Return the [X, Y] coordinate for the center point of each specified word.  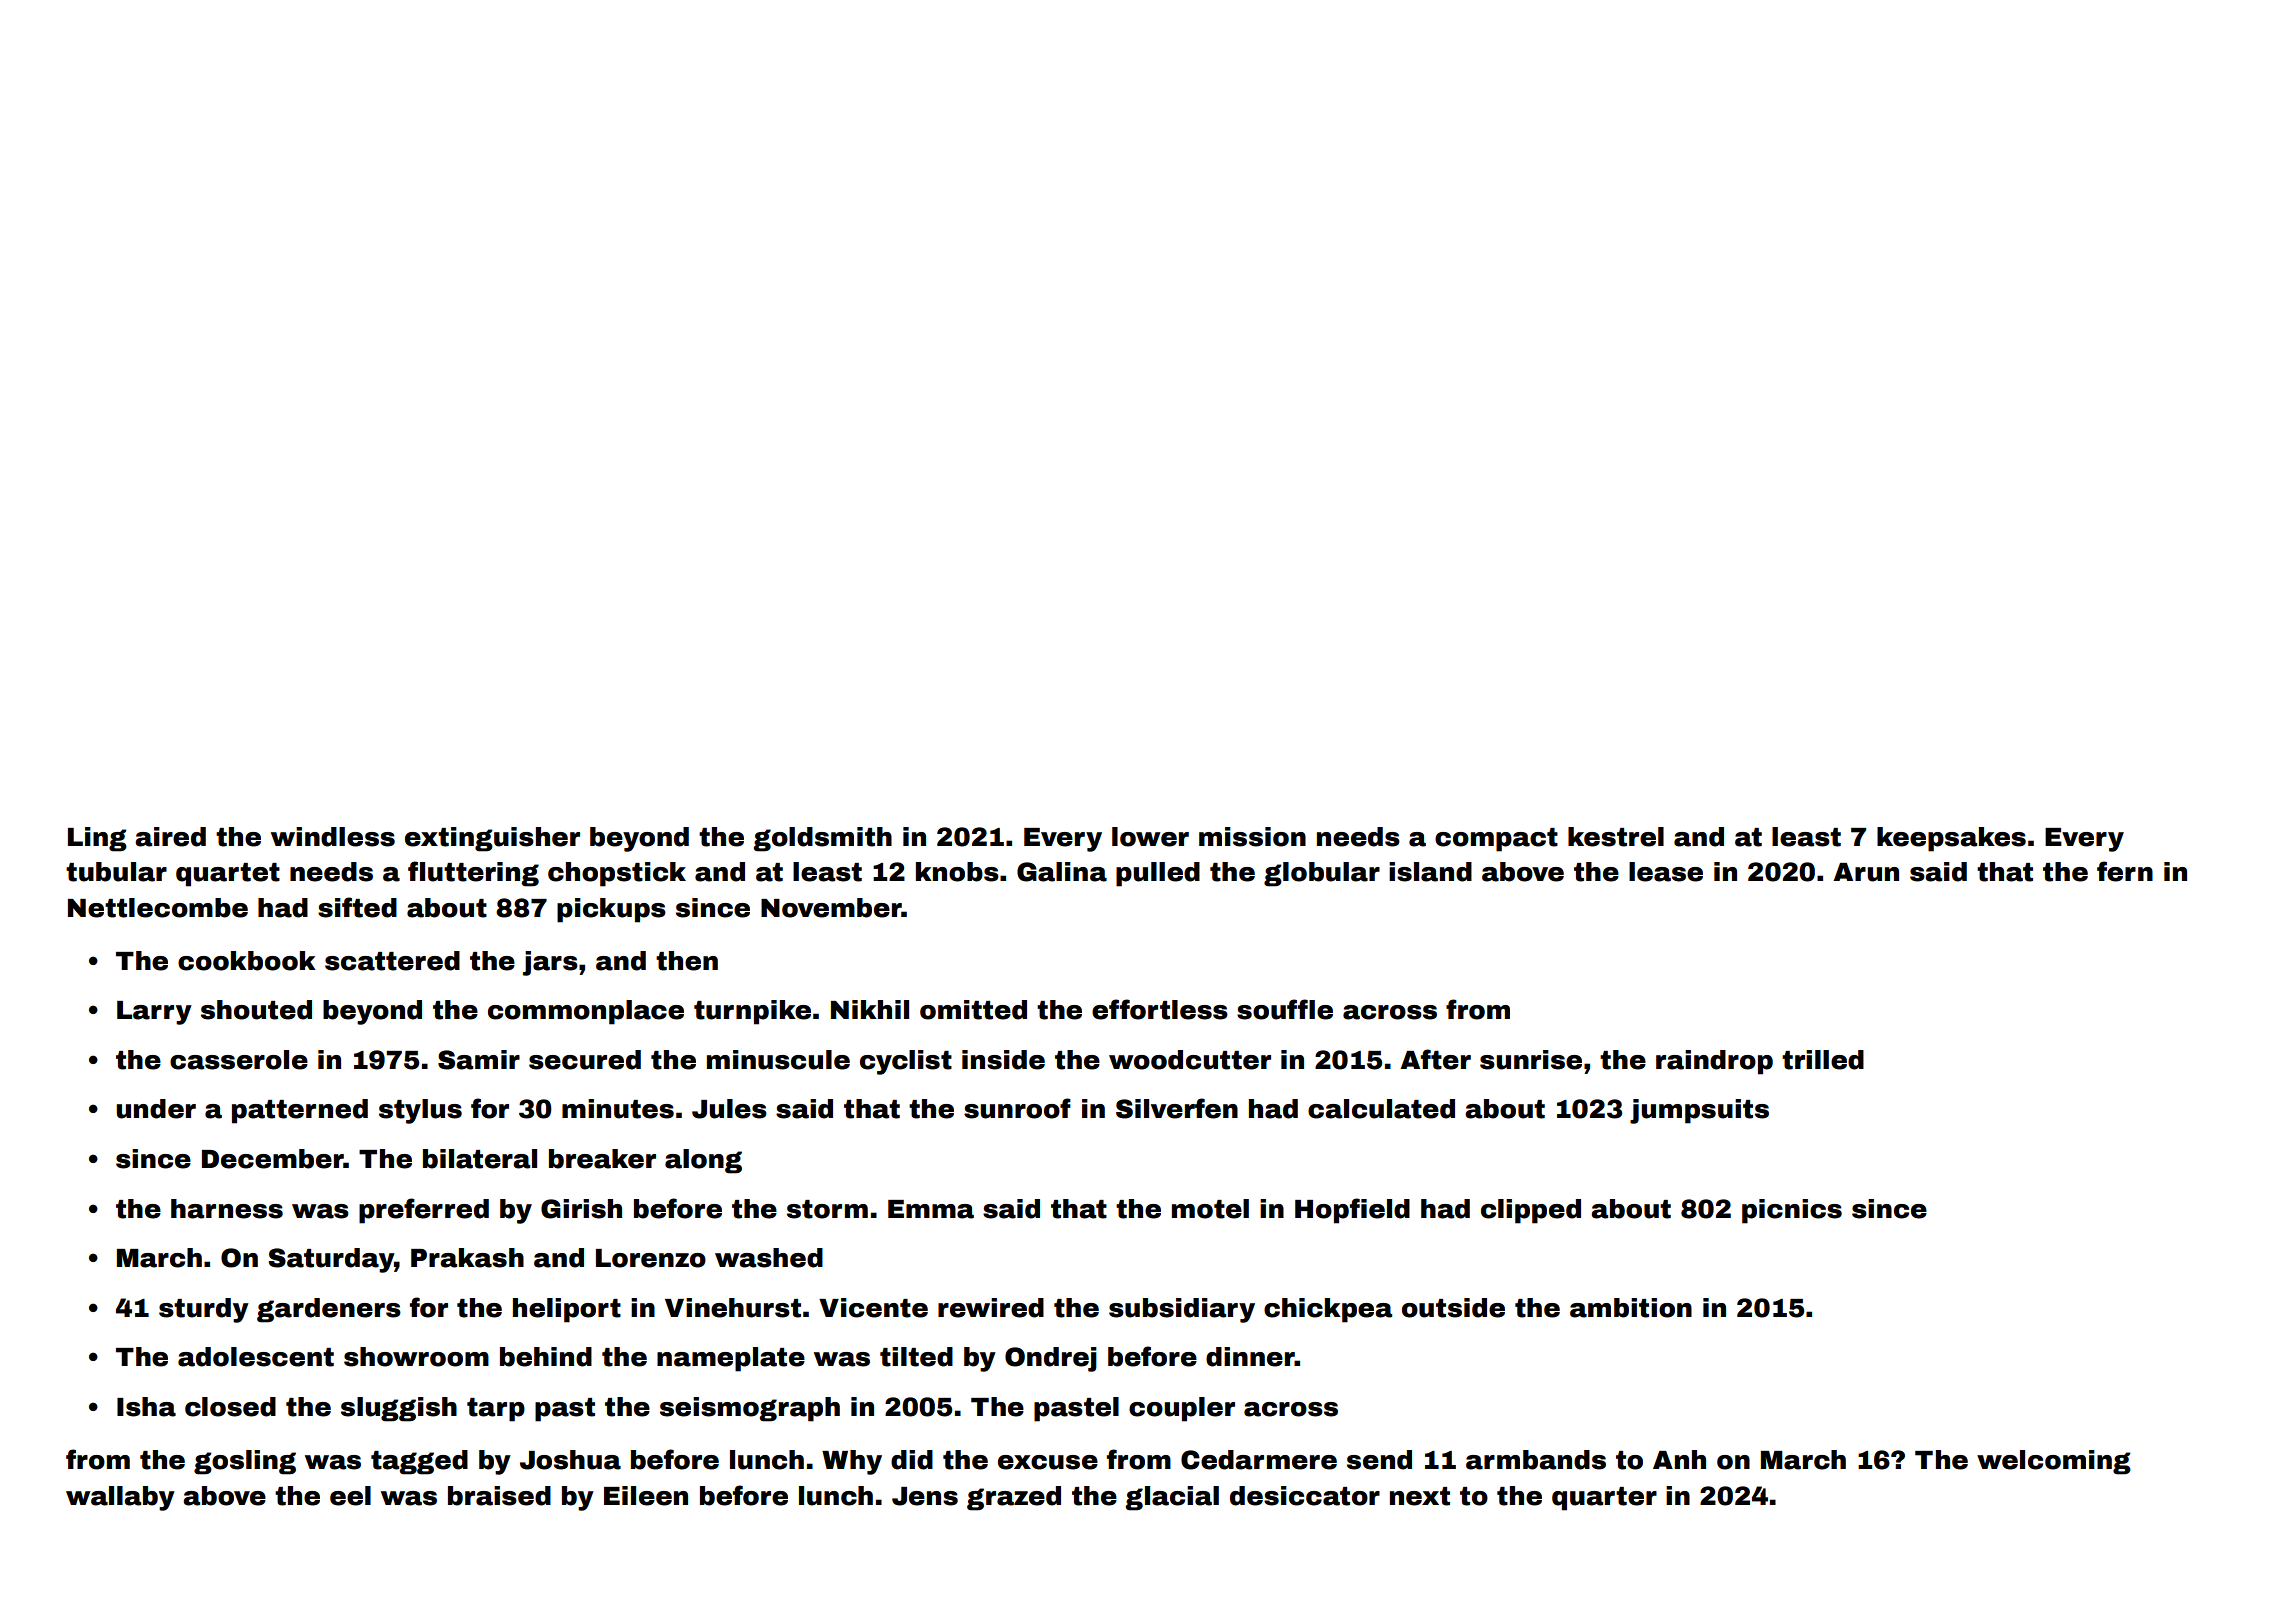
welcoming [2054, 1462]
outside [1453, 1308]
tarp [496, 1410]
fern [2125, 871]
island [1430, 872]
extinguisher [492, 839]
